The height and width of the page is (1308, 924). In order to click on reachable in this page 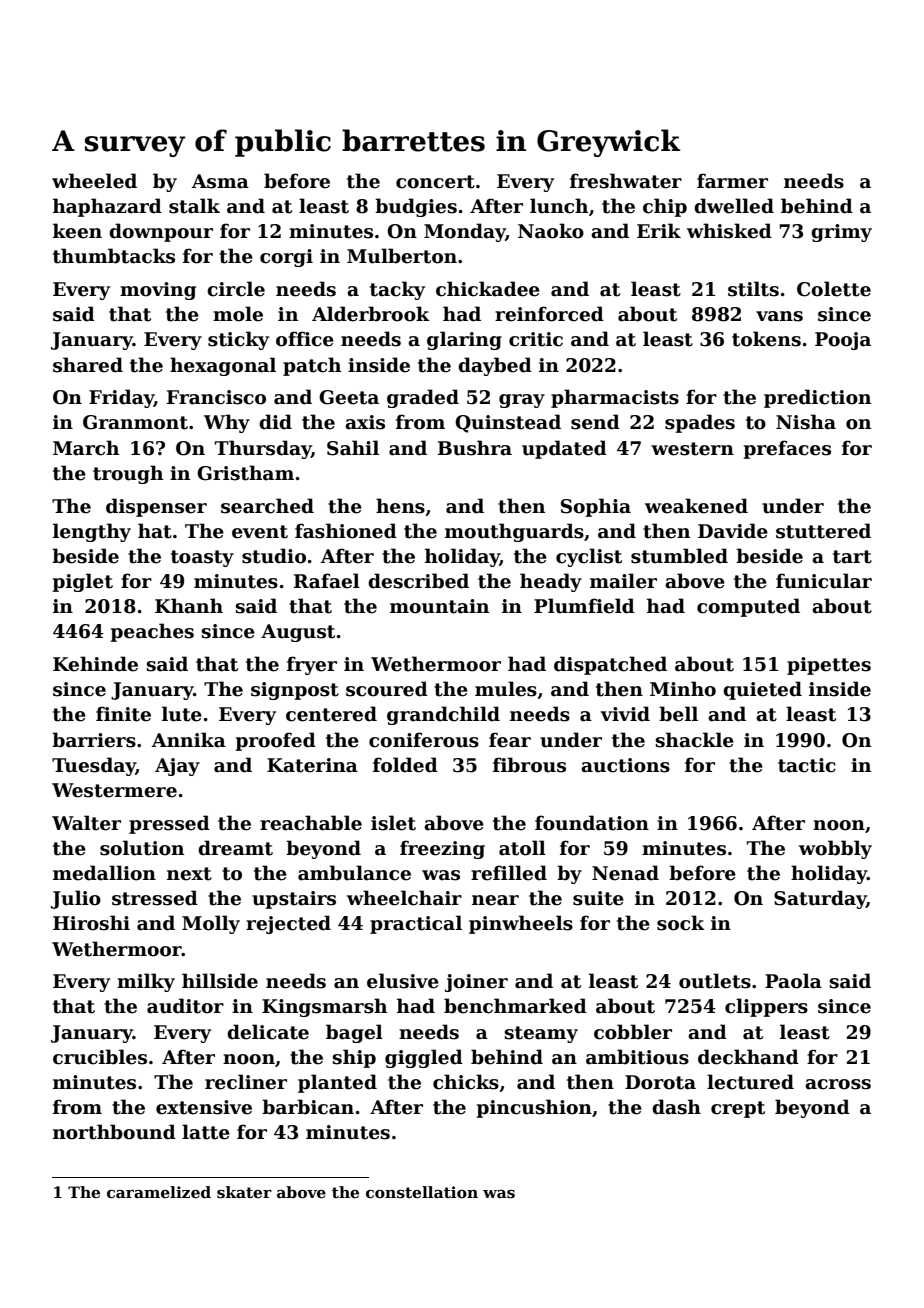, I will do `click(311, 823)`.
